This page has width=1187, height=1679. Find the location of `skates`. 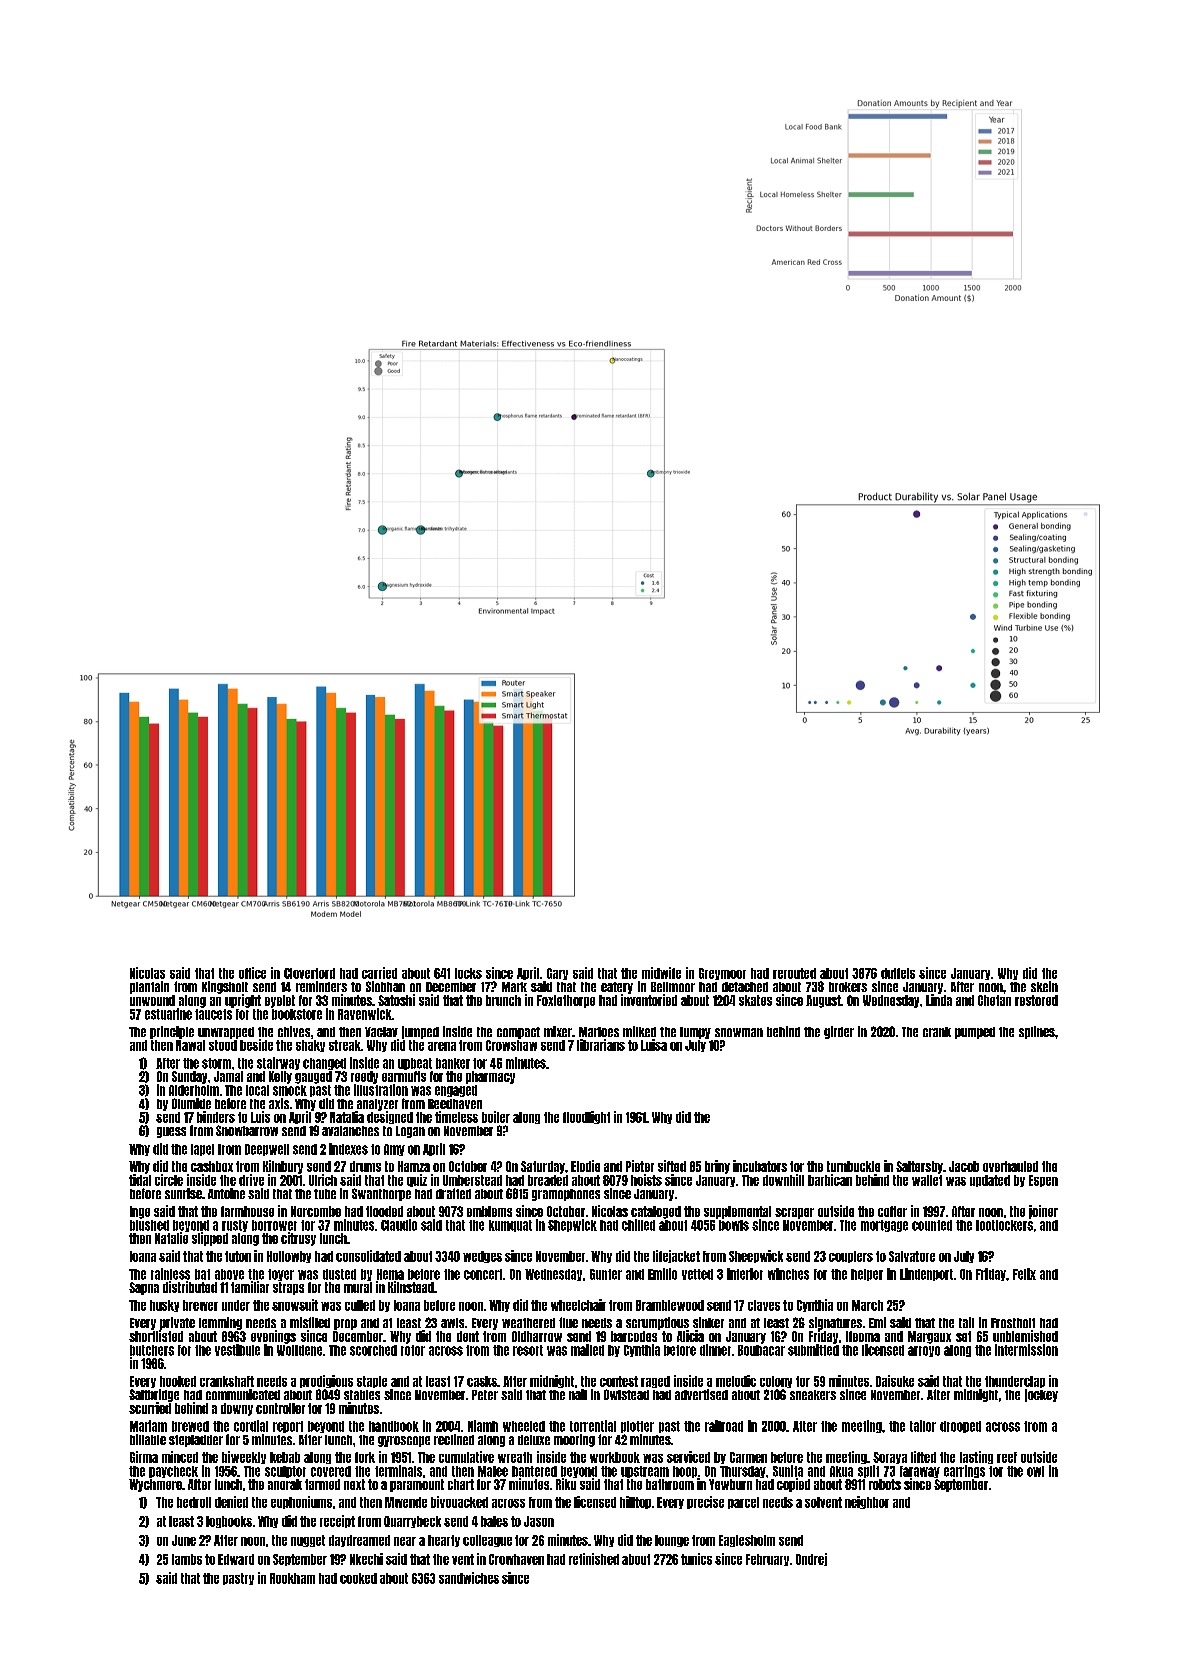

skates is located at coordinates (755, 1000).
